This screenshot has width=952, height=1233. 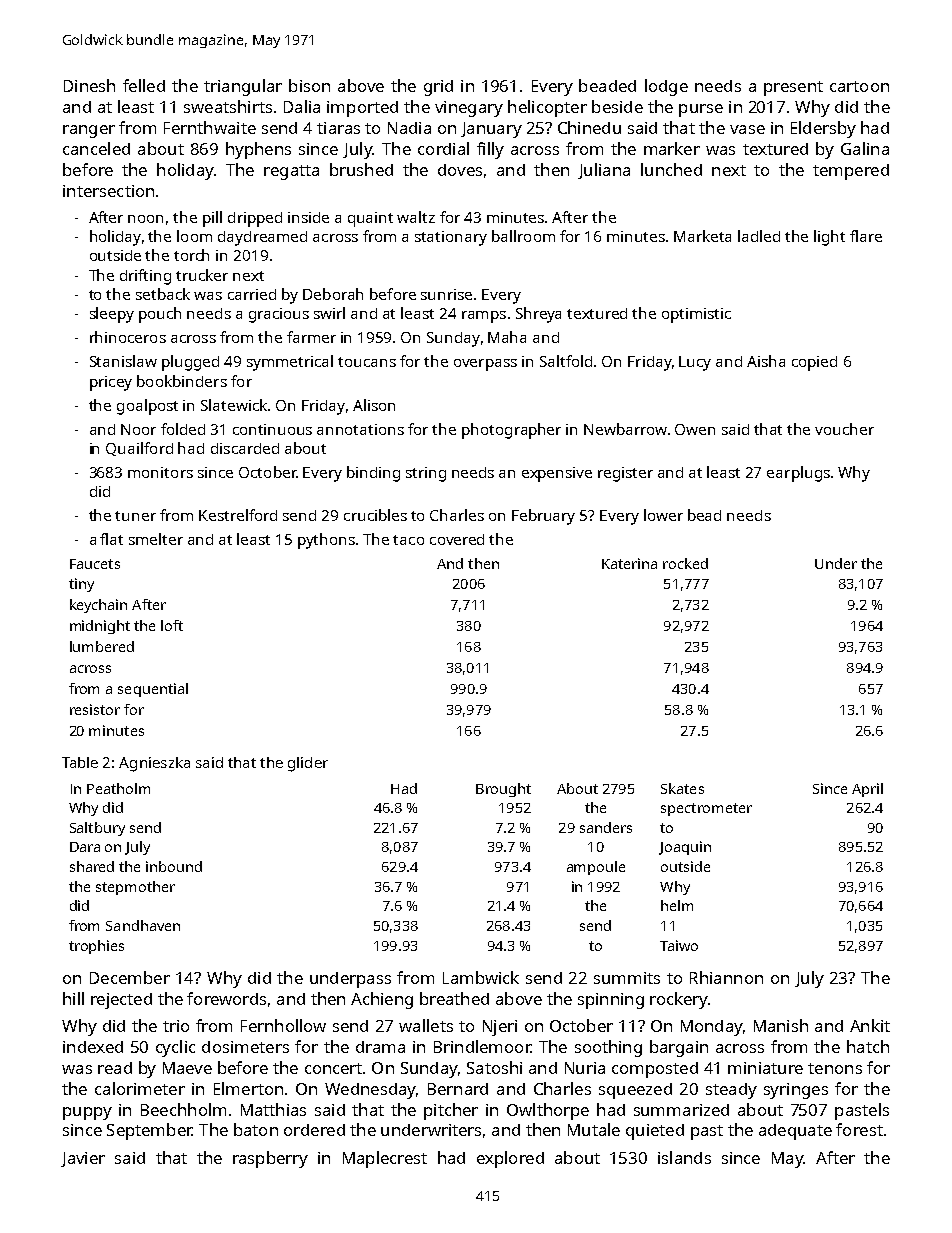 What do you see at coordinates (385, 1159) in the screenshot?
I see `Maplecrest` at bounding box center [385, 1159].
